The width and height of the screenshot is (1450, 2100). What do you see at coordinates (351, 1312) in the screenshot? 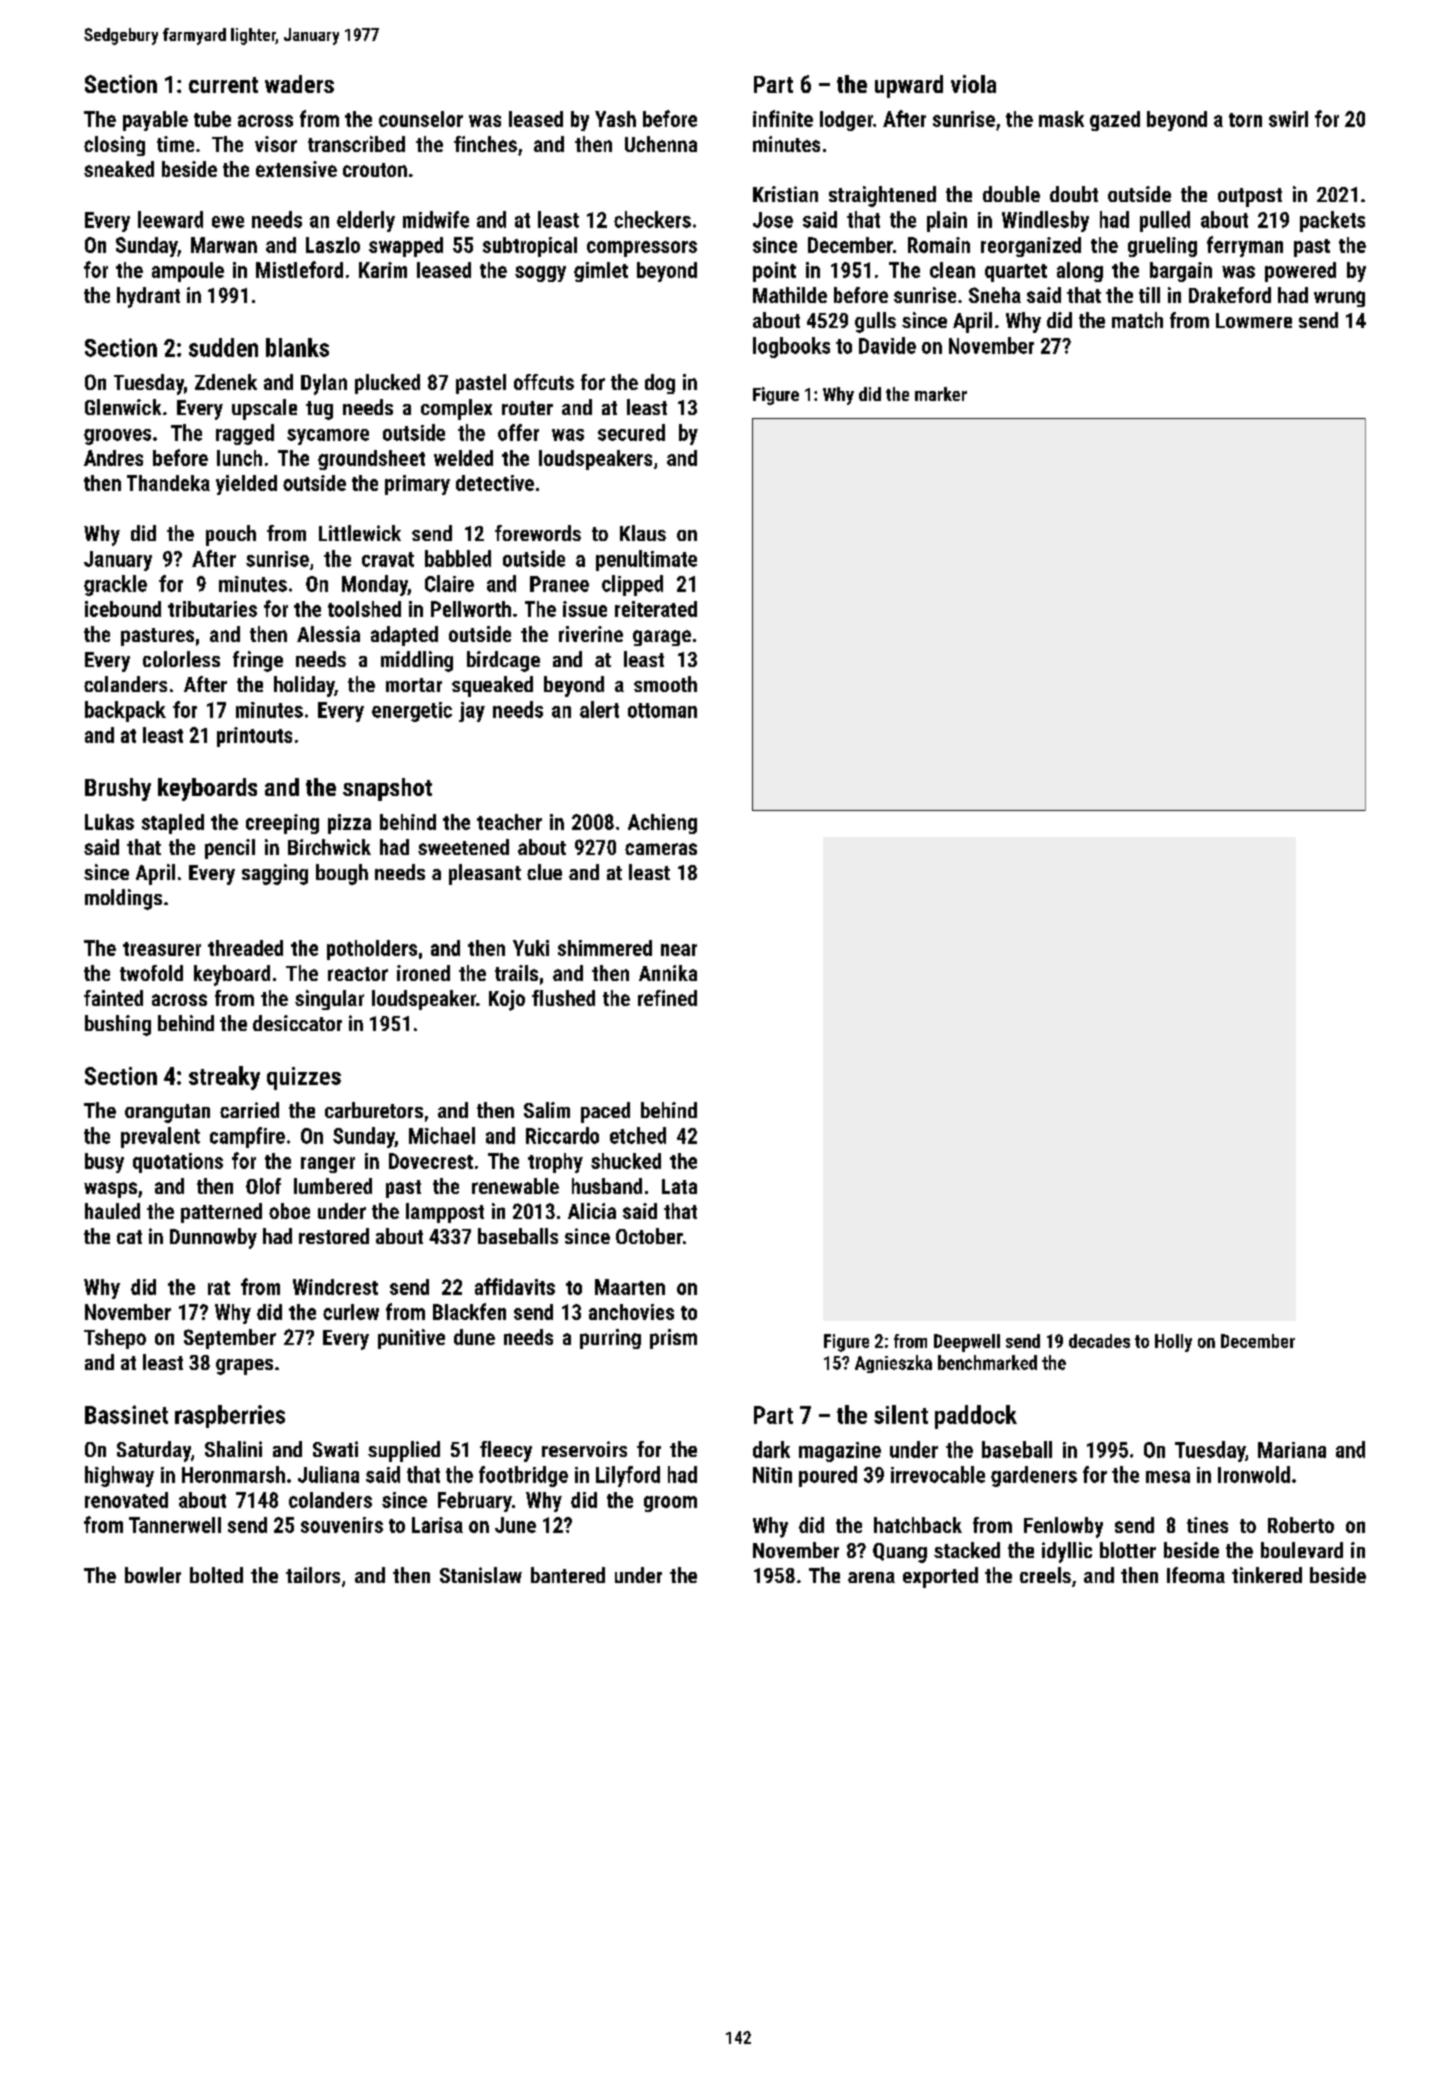
I see `curlew` at bounding box center [351, 1312].
